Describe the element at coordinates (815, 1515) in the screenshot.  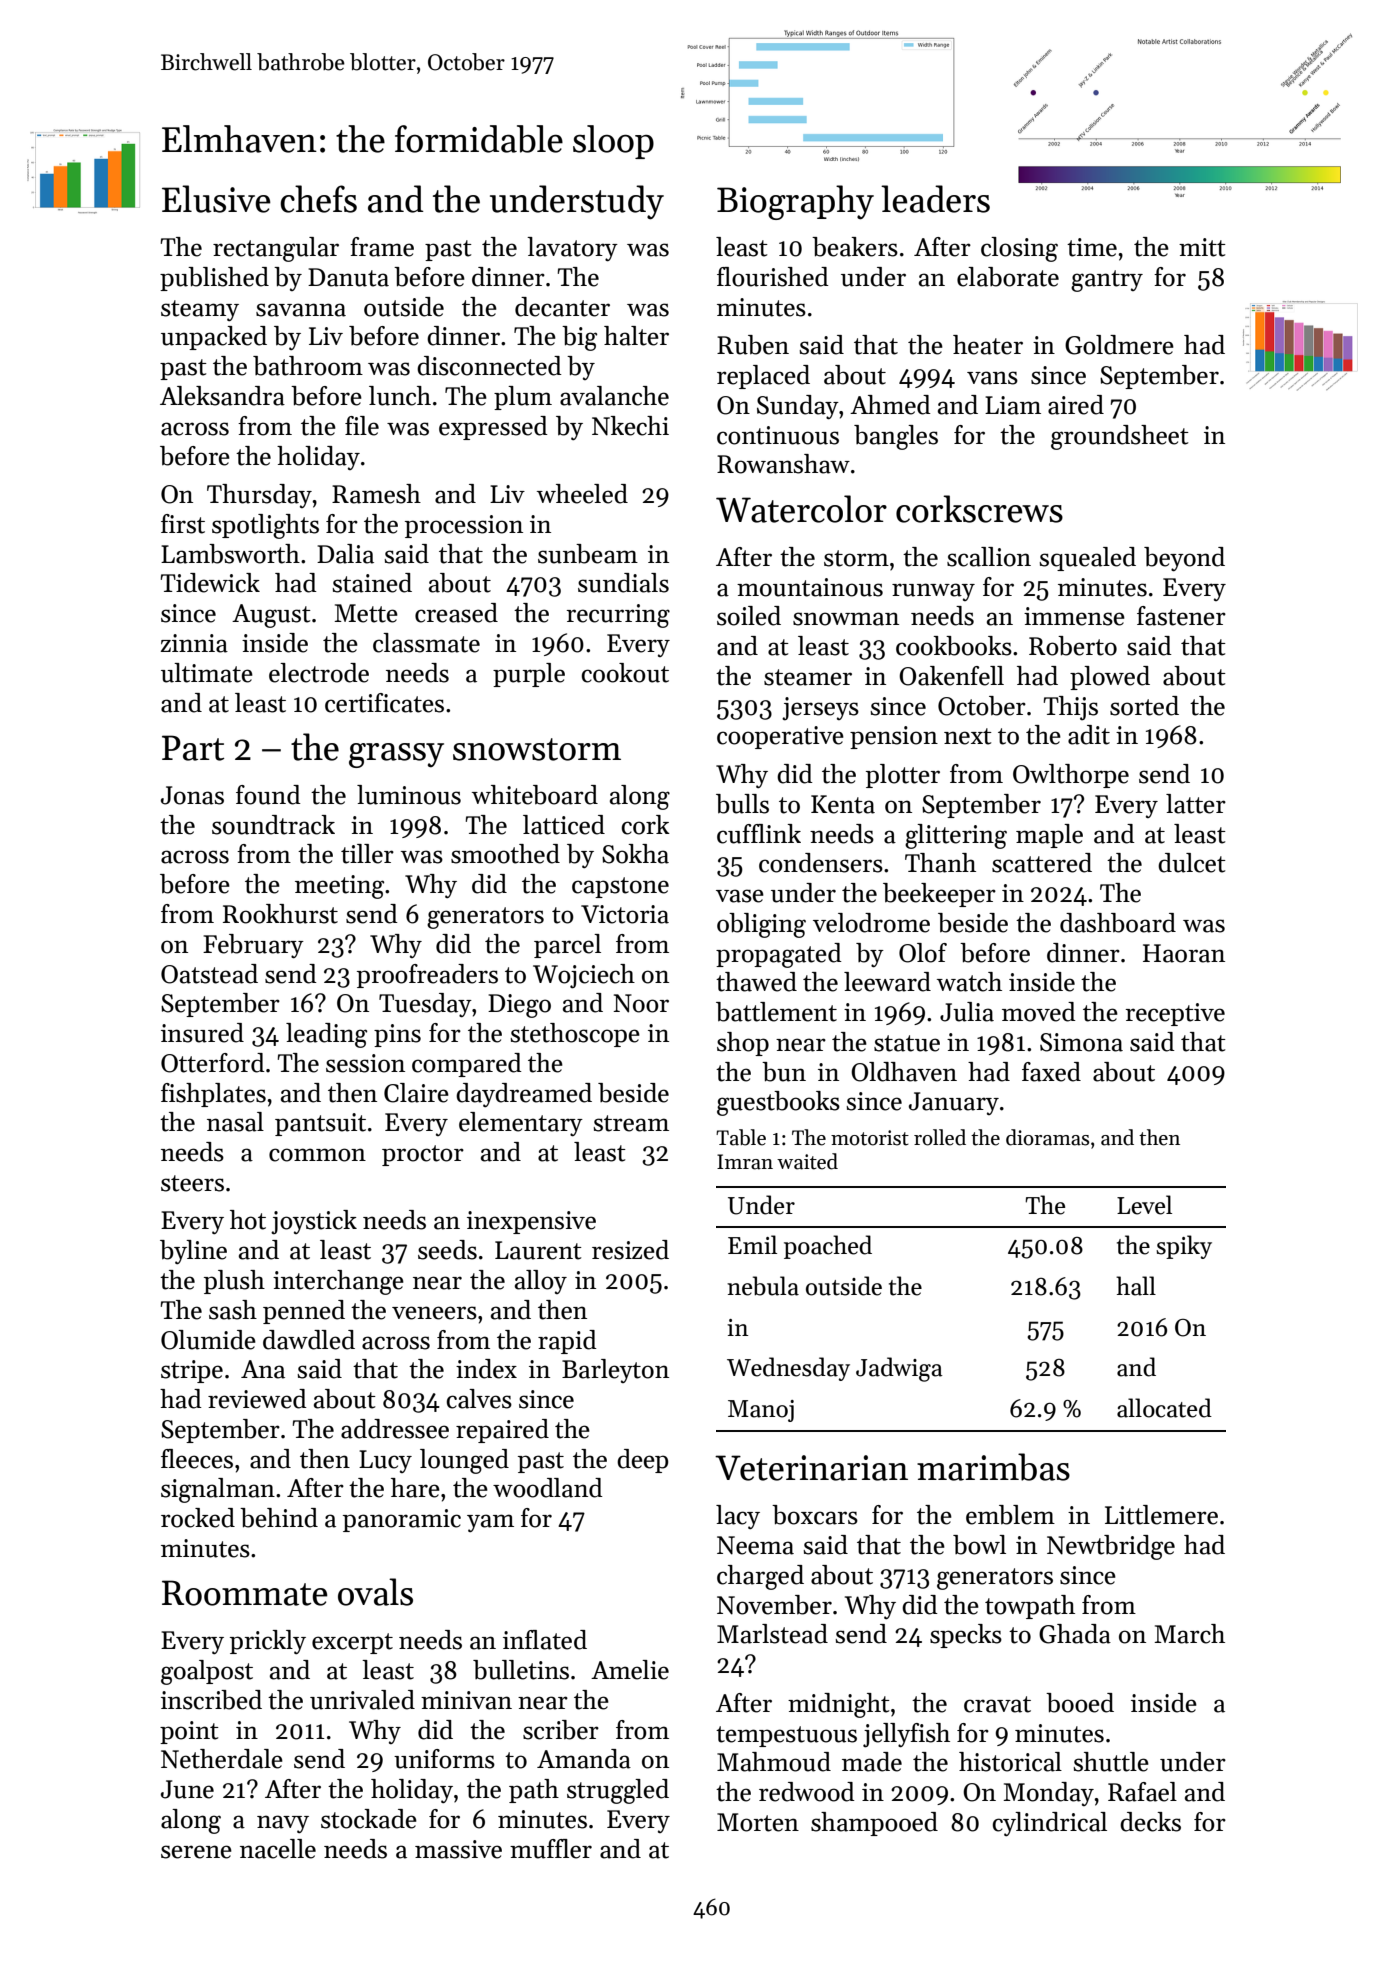
I see `boxcars` at that location.
